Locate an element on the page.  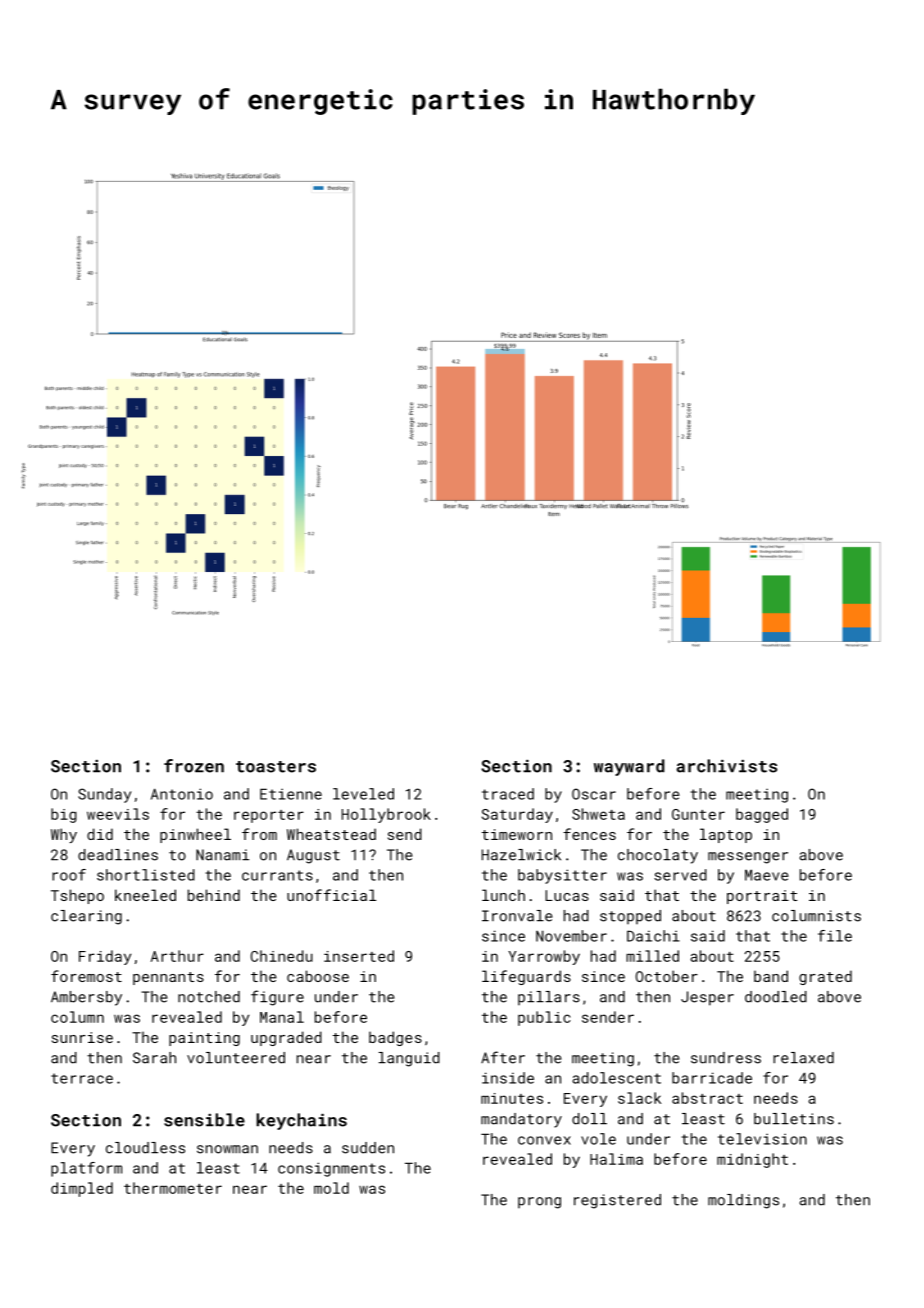
leveled is located at coordinates (363, 794).
